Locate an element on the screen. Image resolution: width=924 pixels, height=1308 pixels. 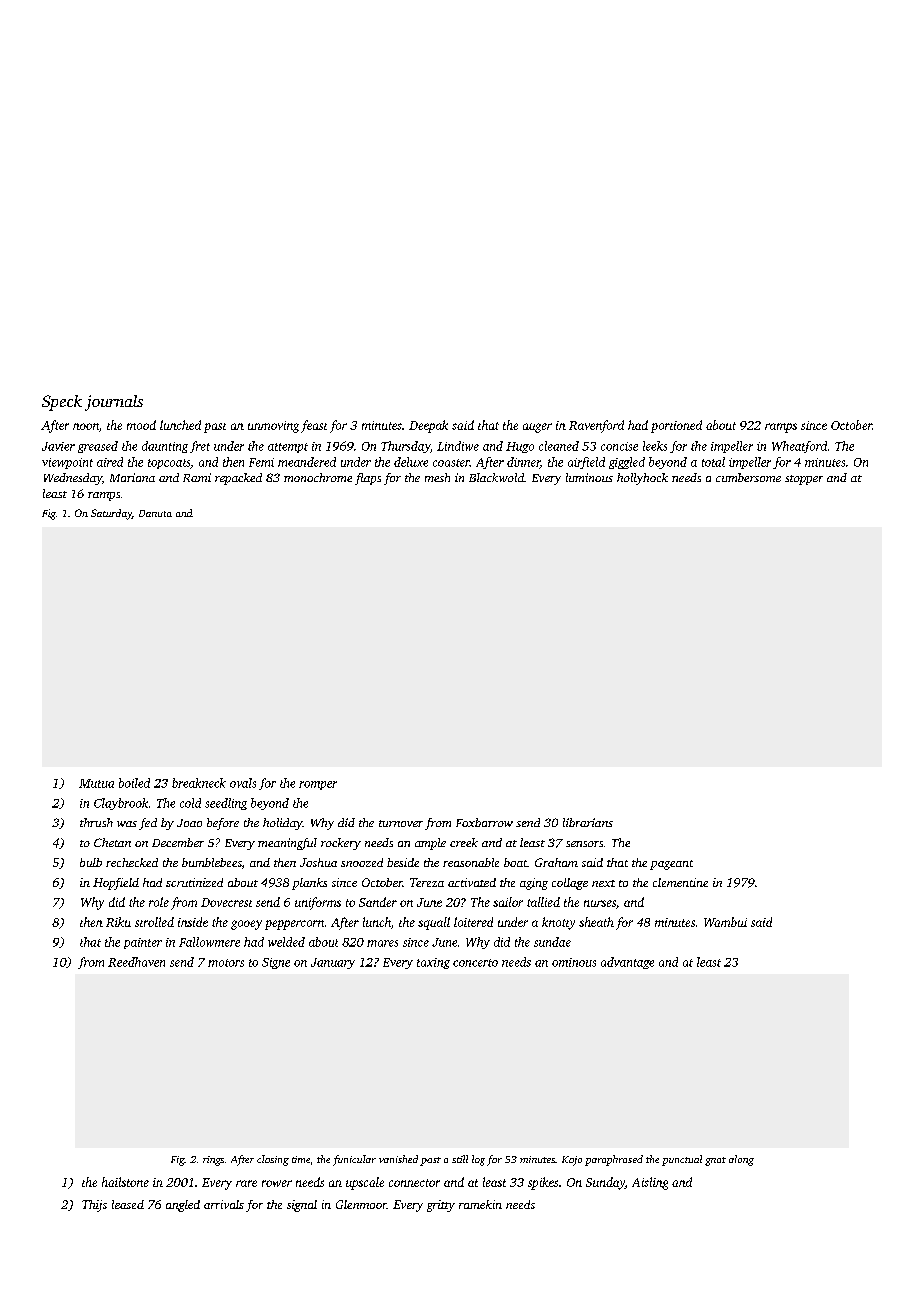
advantage is located at coordinates (627, 963).
